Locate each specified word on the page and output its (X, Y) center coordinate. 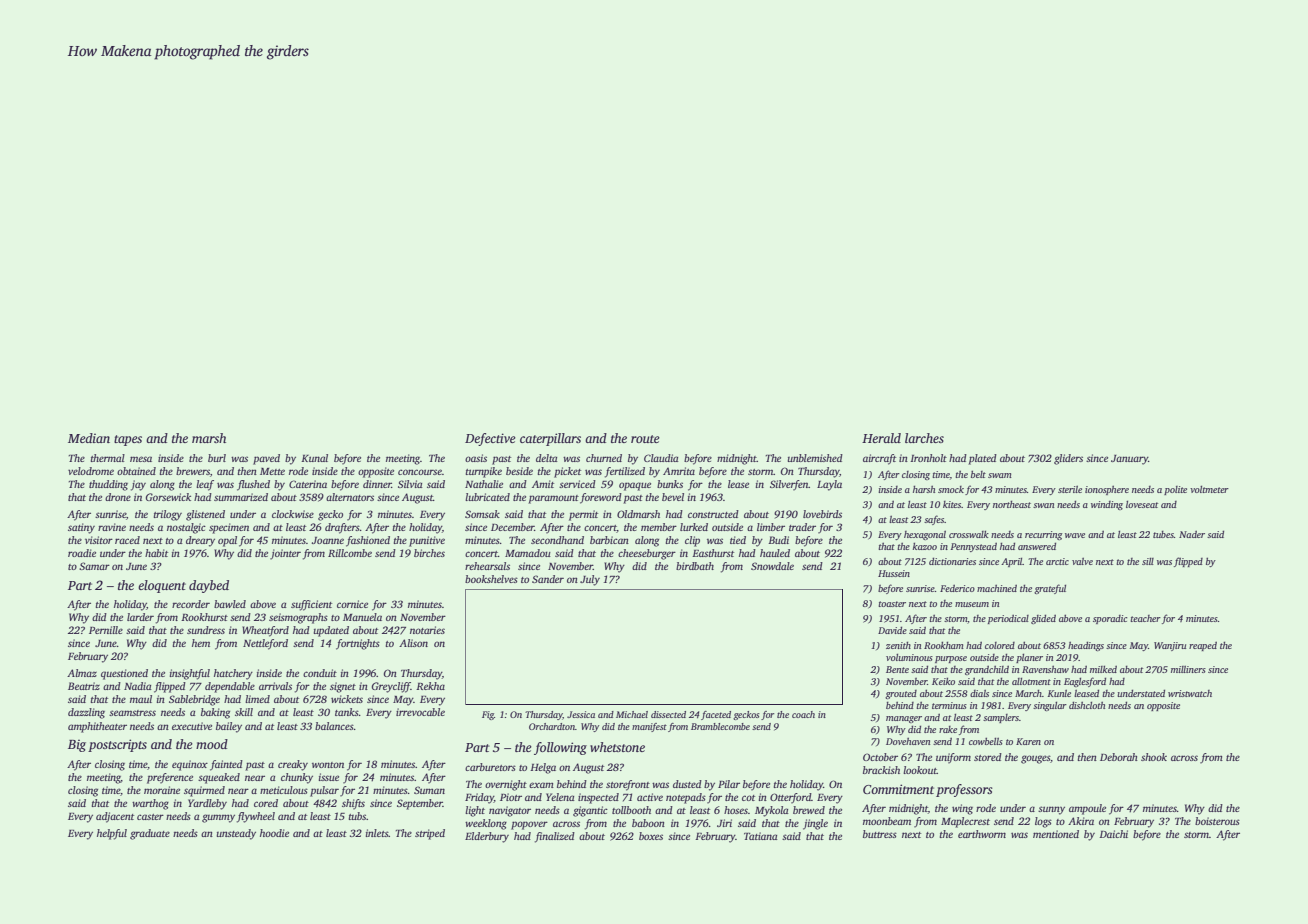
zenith (898, 645)
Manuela (362, 617)
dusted (687, 784)
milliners (1188, 669)
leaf (205, 485)
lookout (920, 770)
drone (118, 497)
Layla (829, 485)
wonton (328, 765)
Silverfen (789, 485)
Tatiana (761, 836)
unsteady (236, 834)
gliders (1068, 459)
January (1129, 460)
